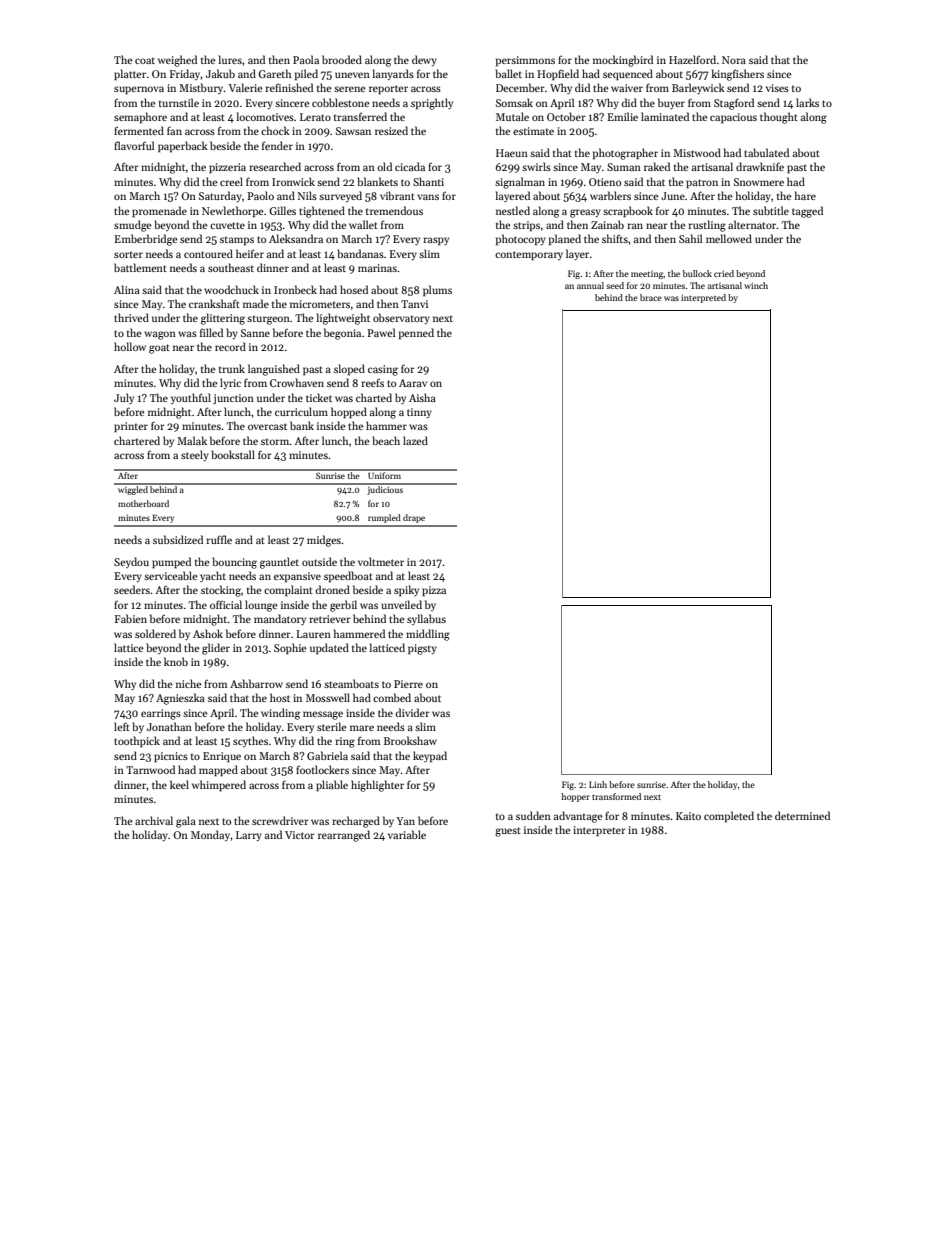 The width and height of the screenshot is (952, 1233). I want to click on Tarnwood, so click(150, 769).
